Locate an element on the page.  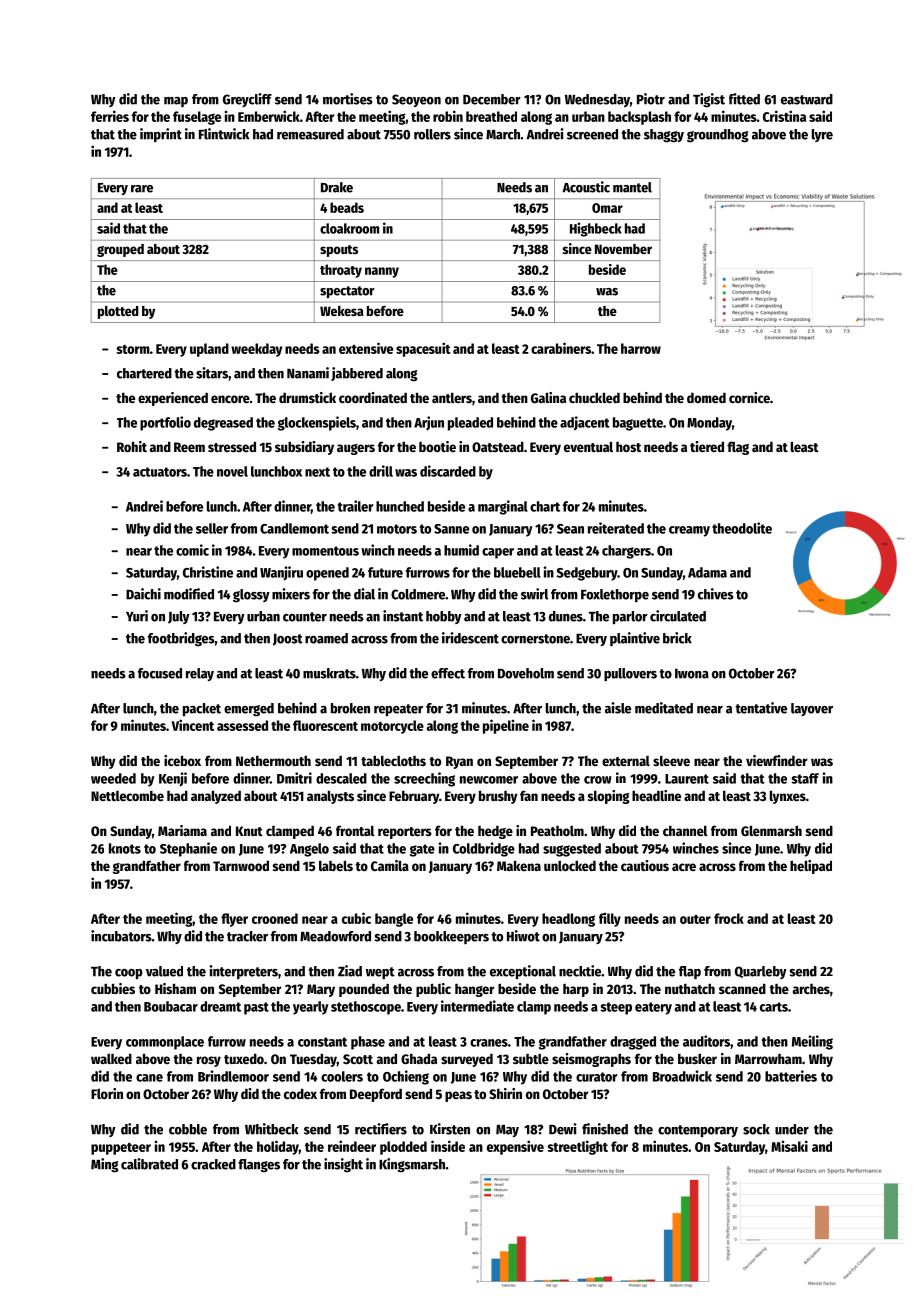
insight is located at coordinates (343, 1165).
